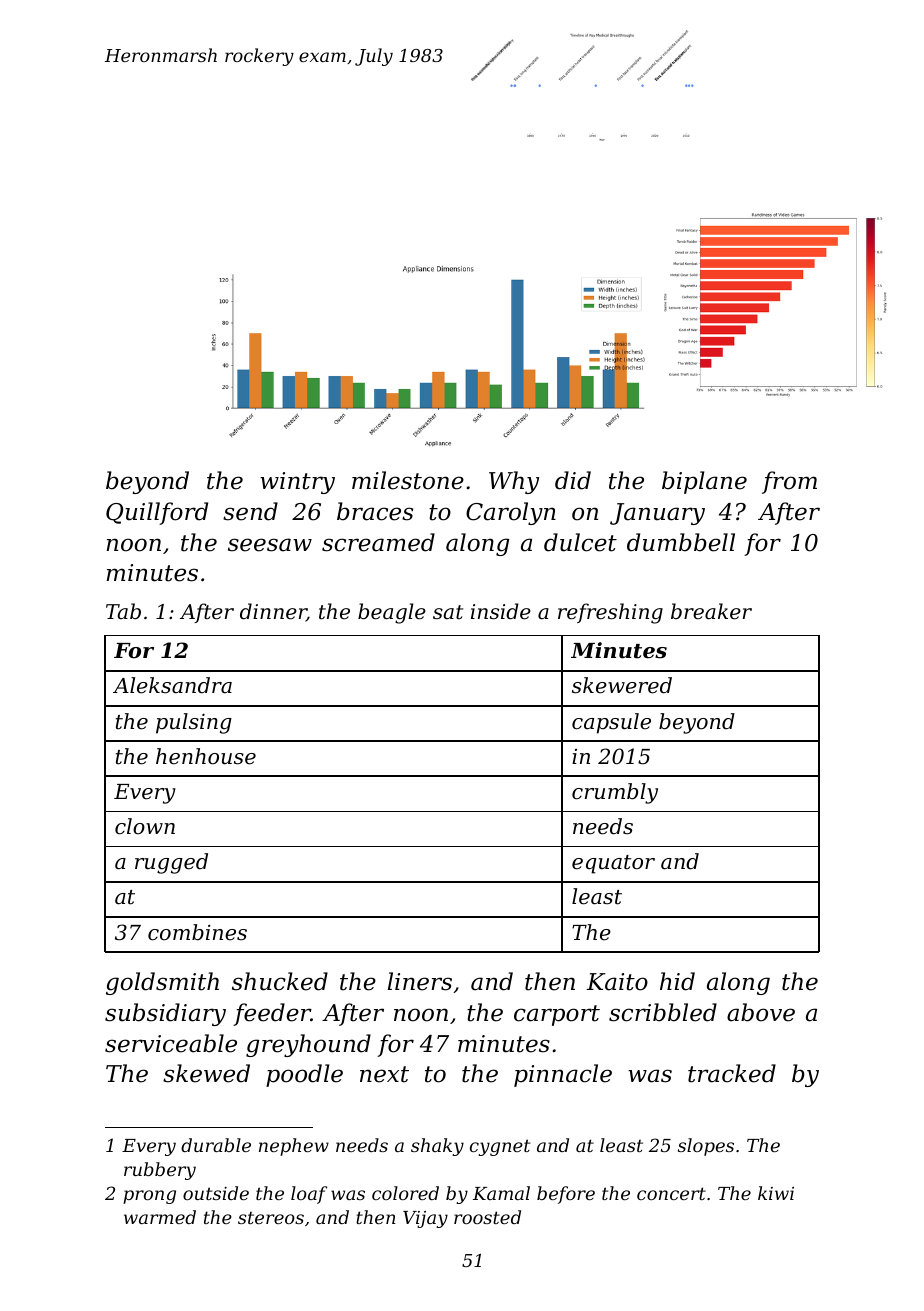  I want to click on concert, so click(671, 1193).
